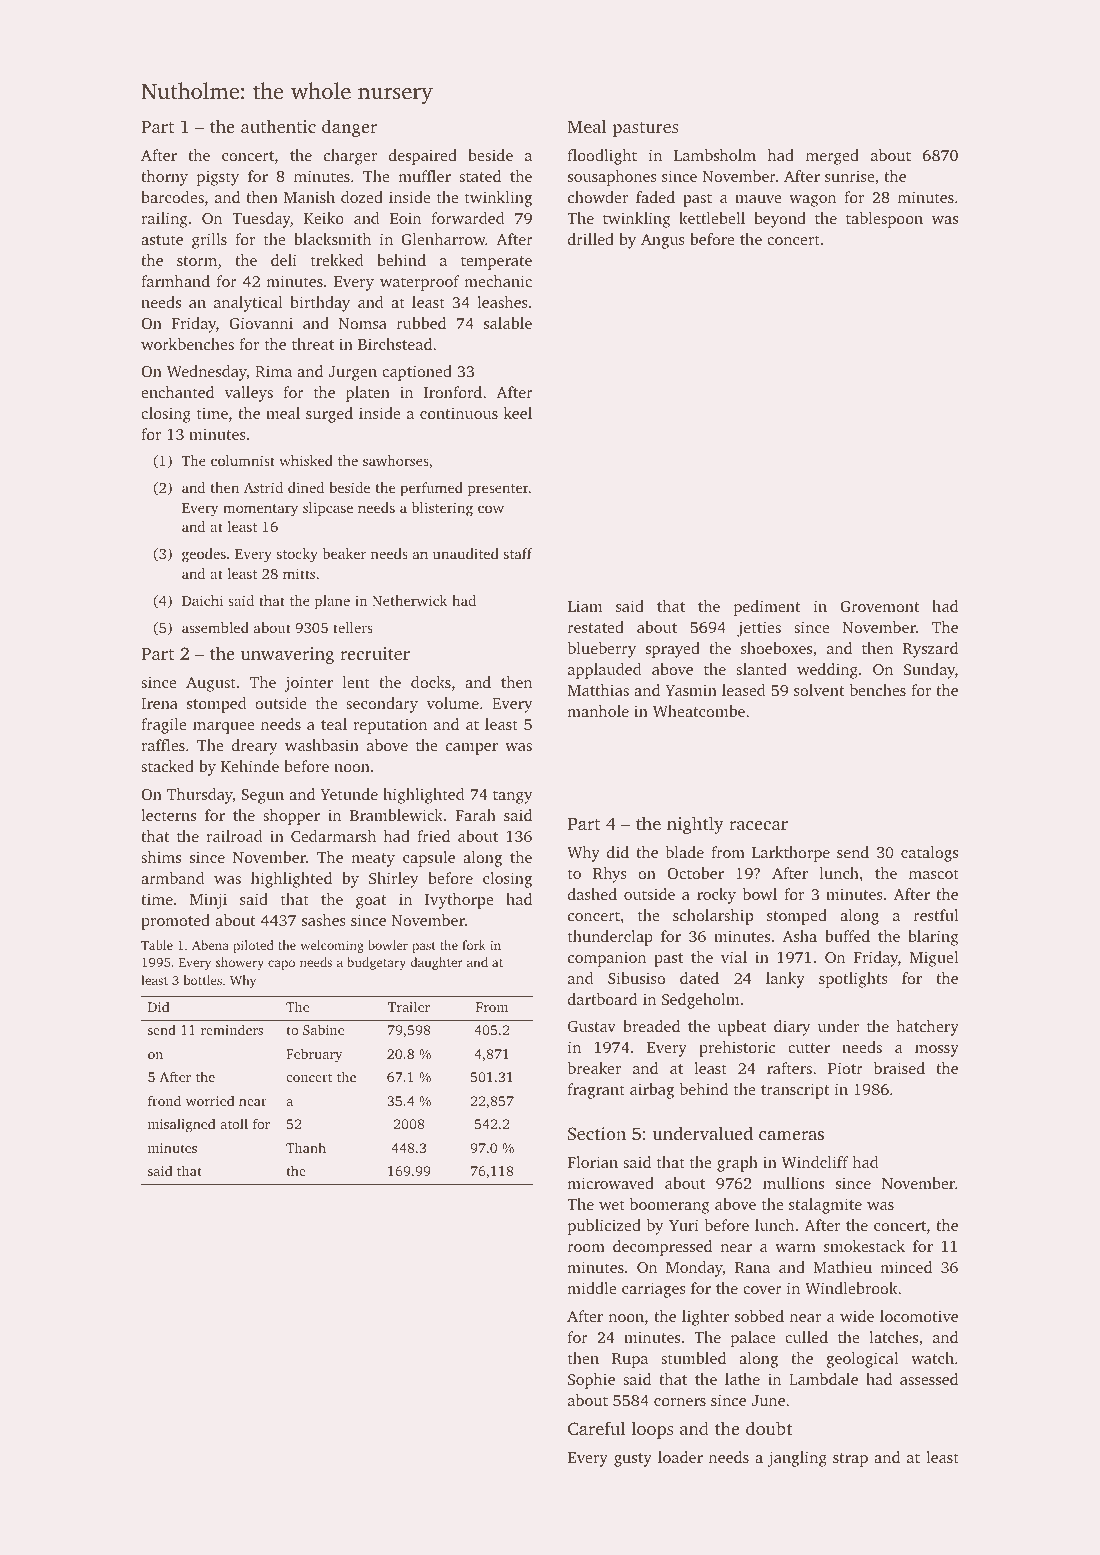 Image resolution: width=1100 pixels, height=1555 pixels. Describe the element at coordinates (850, 176) in the screenshot. I see `sunrise` at that location.
